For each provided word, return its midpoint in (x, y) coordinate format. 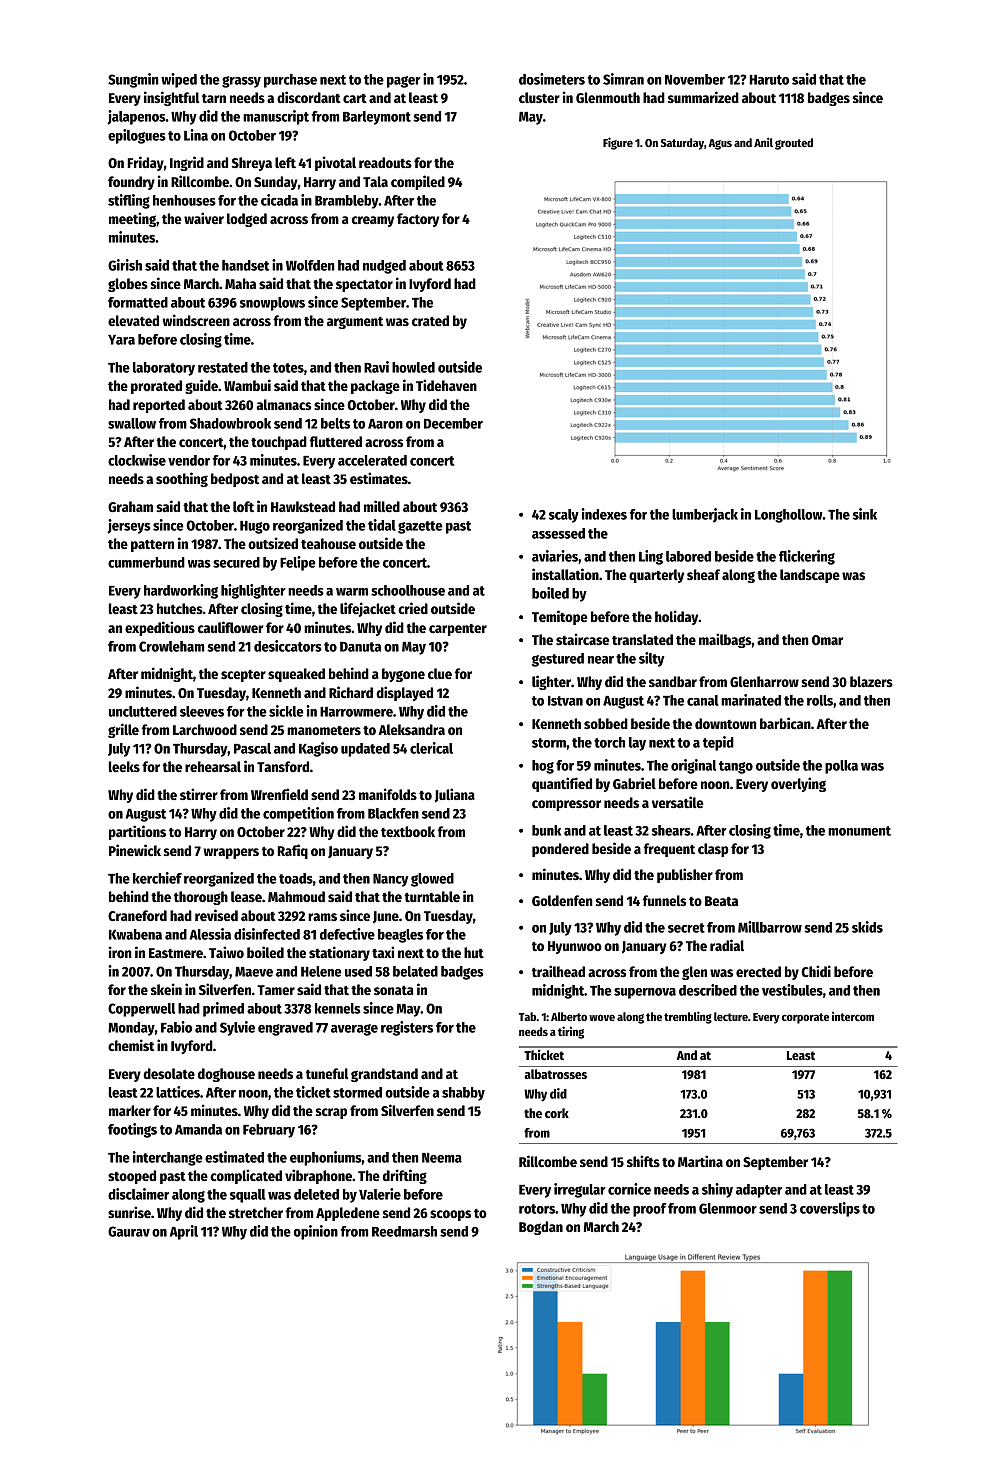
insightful (171, 98)
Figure (618, 143)
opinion (316, 1232)
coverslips (830, 1209)
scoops (450, 1215)
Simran (623, 79)
